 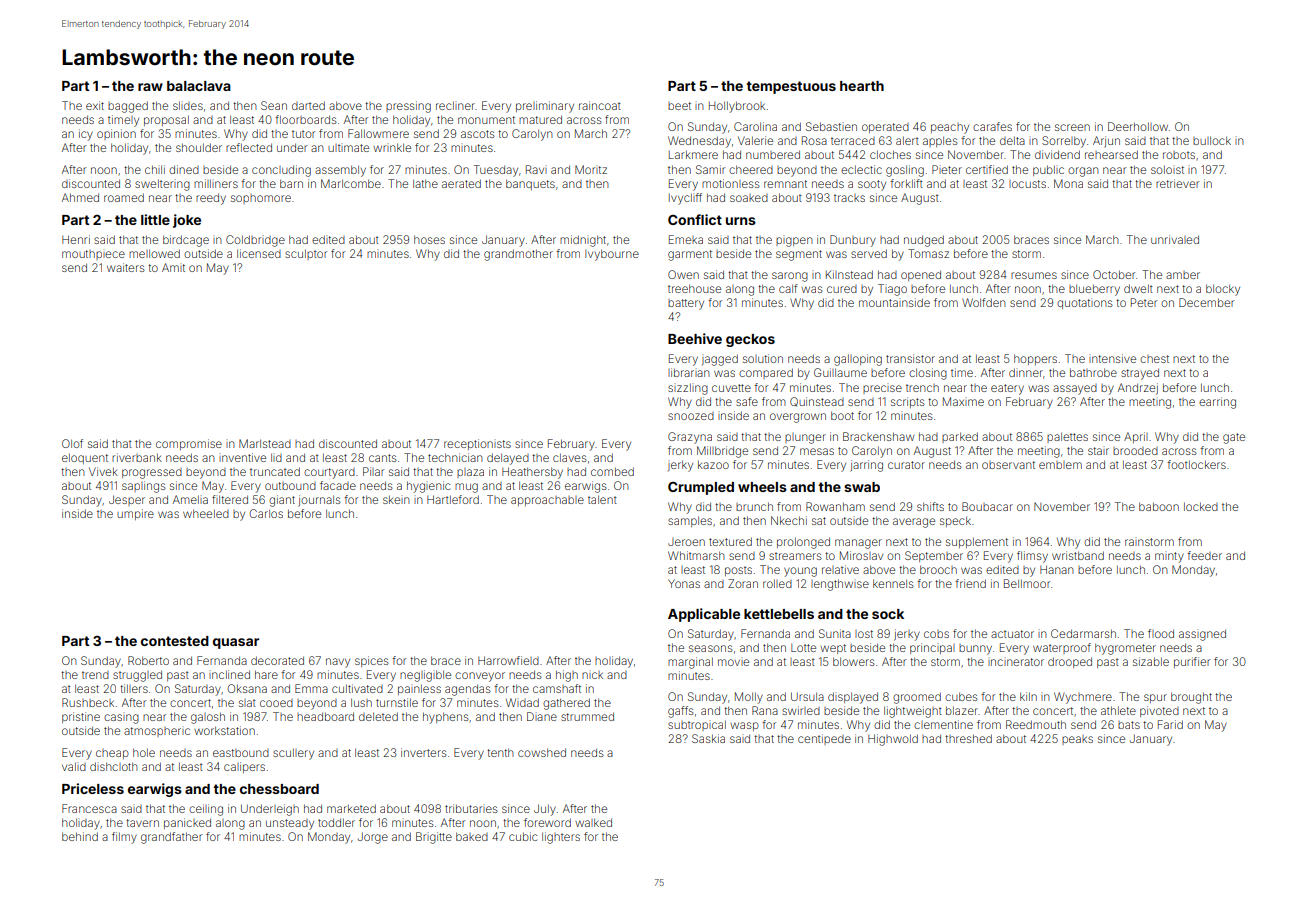 What do you see at coordinates (1083, 633) in the page?
I see `Cedarmarsh` at bounding box center [1083, 633].
